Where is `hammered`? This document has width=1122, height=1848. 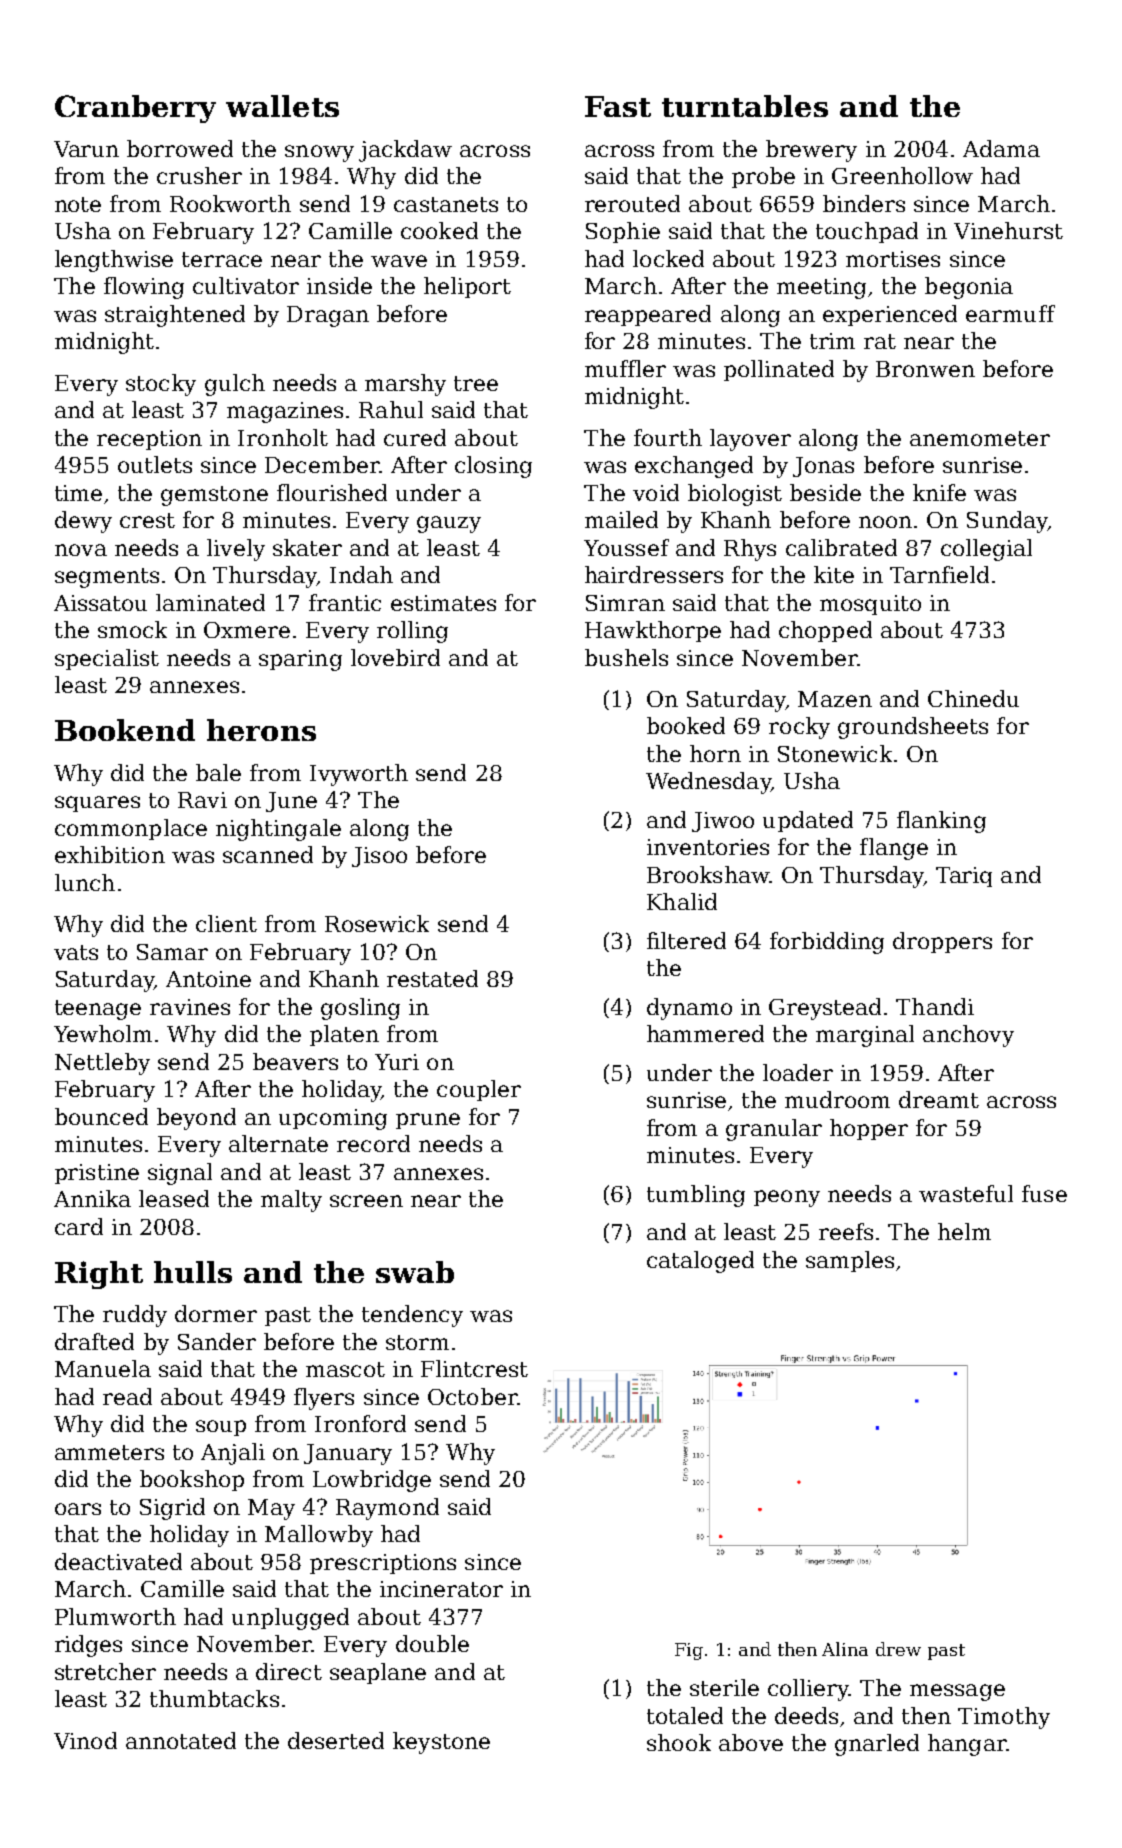
hammered is located at coordinates (705, 1033).
